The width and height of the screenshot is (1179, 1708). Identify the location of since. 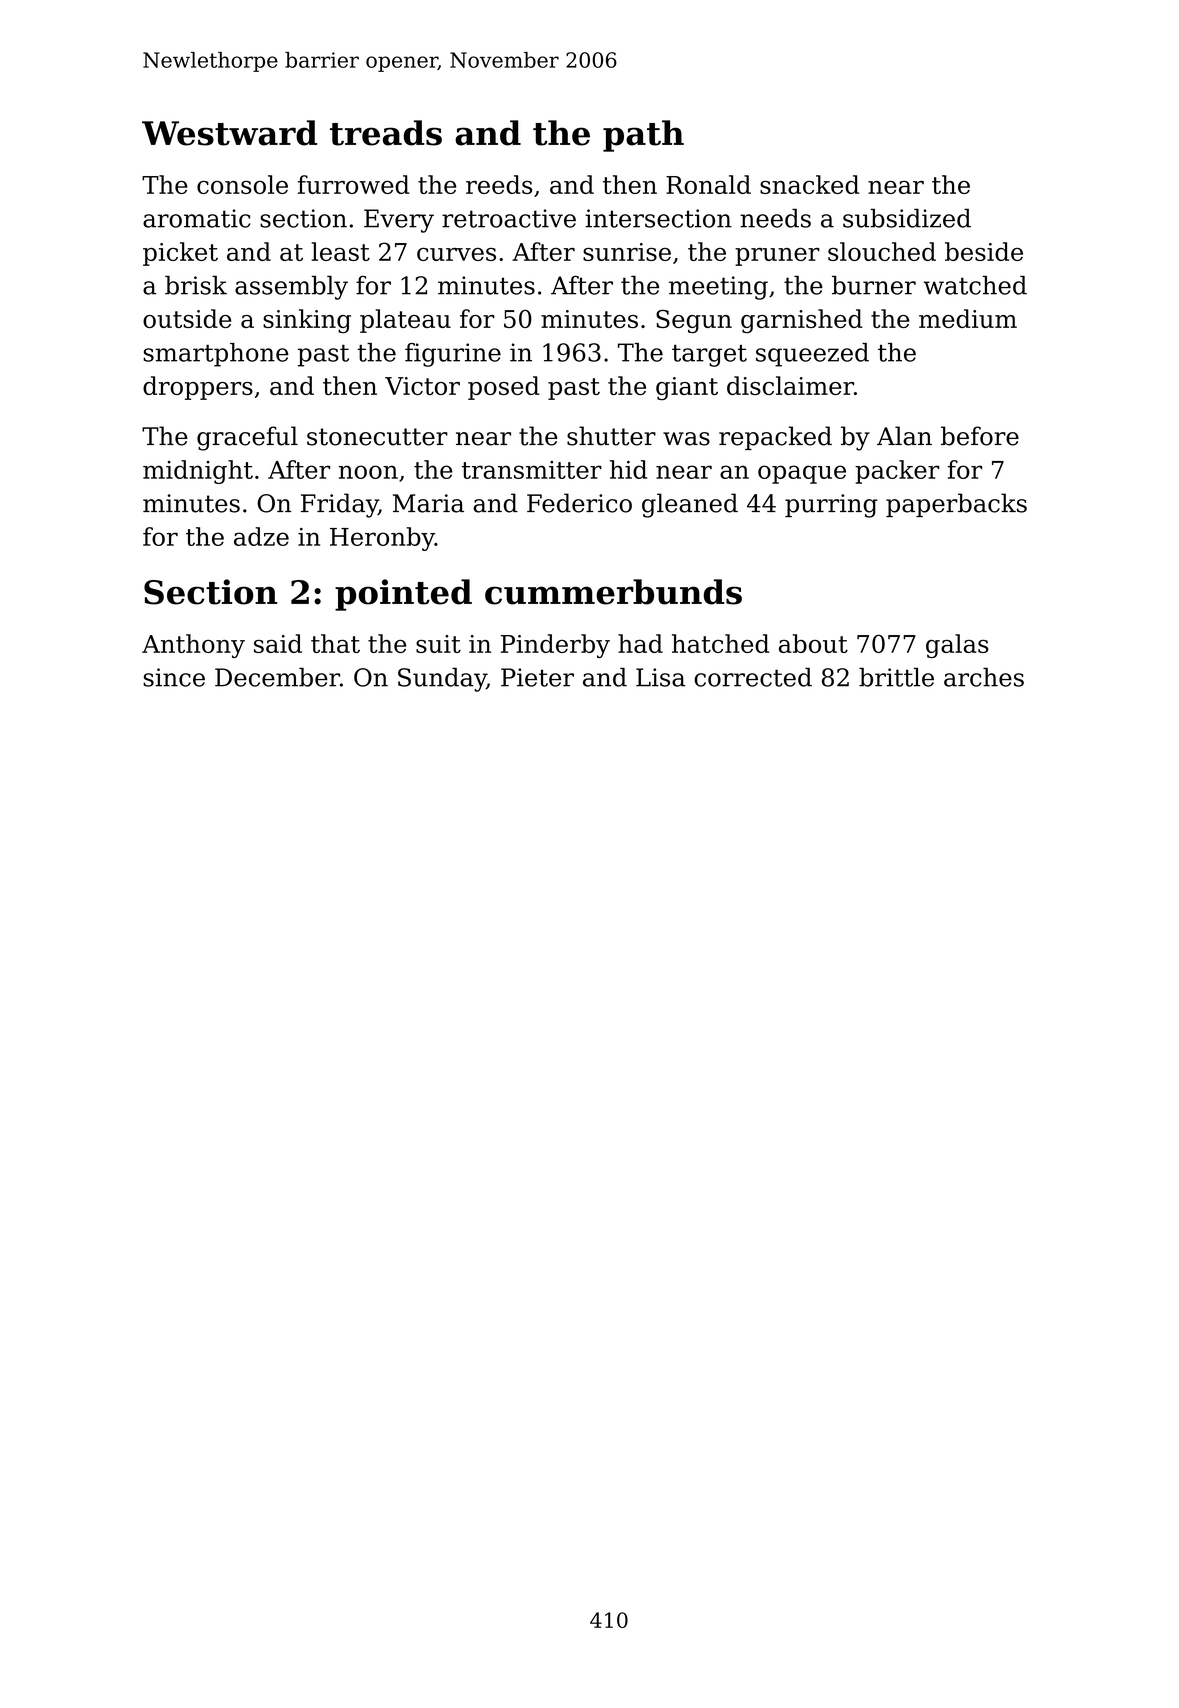
(174, 677).
